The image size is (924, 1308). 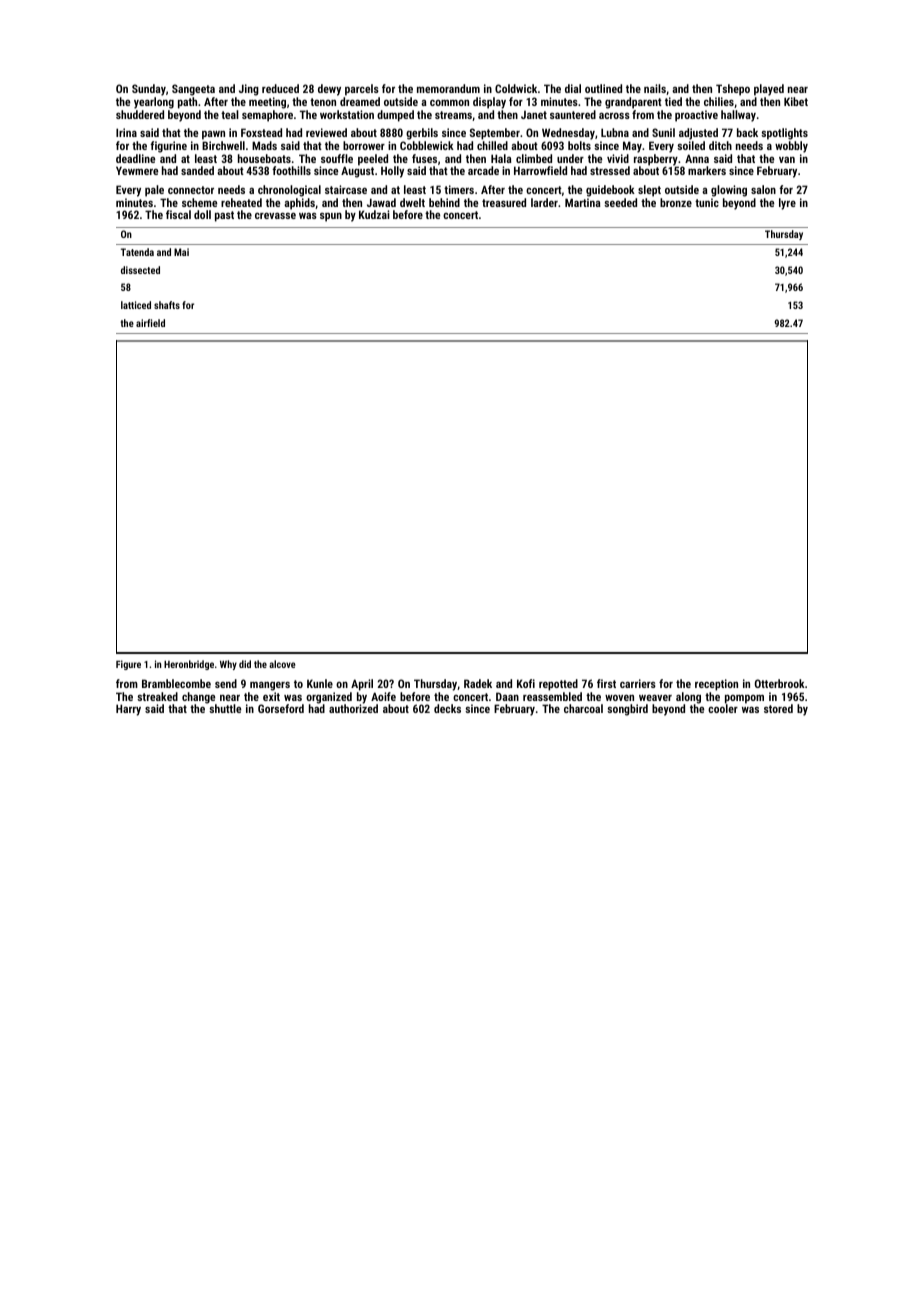 I want to click on lyre, so click(x=787, y=204).
